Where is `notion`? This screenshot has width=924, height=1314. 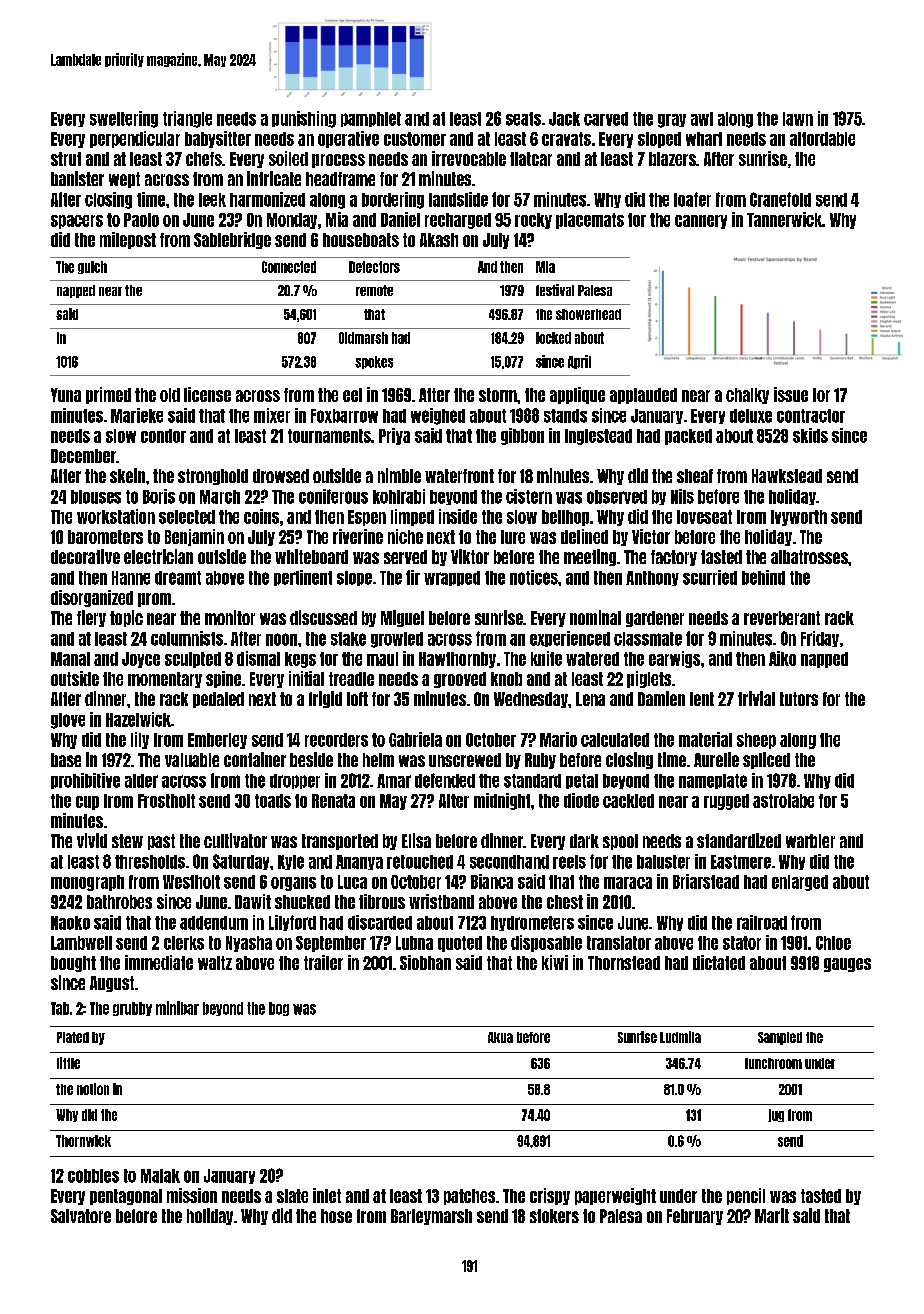 notion is located at coordinates (93, 1089).
